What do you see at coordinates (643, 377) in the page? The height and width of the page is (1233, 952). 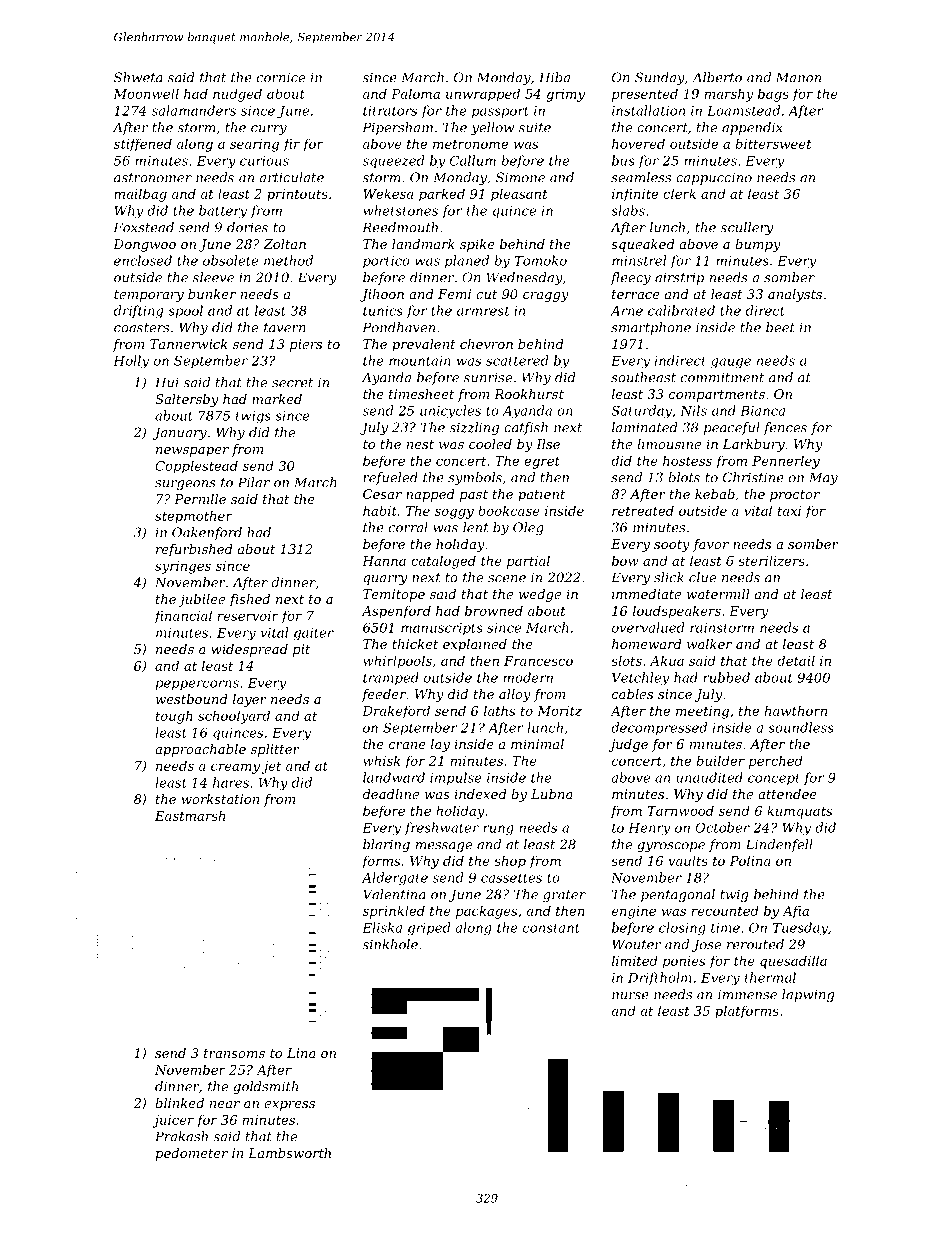 I see `southeast` at bounding box center [643, 377].
